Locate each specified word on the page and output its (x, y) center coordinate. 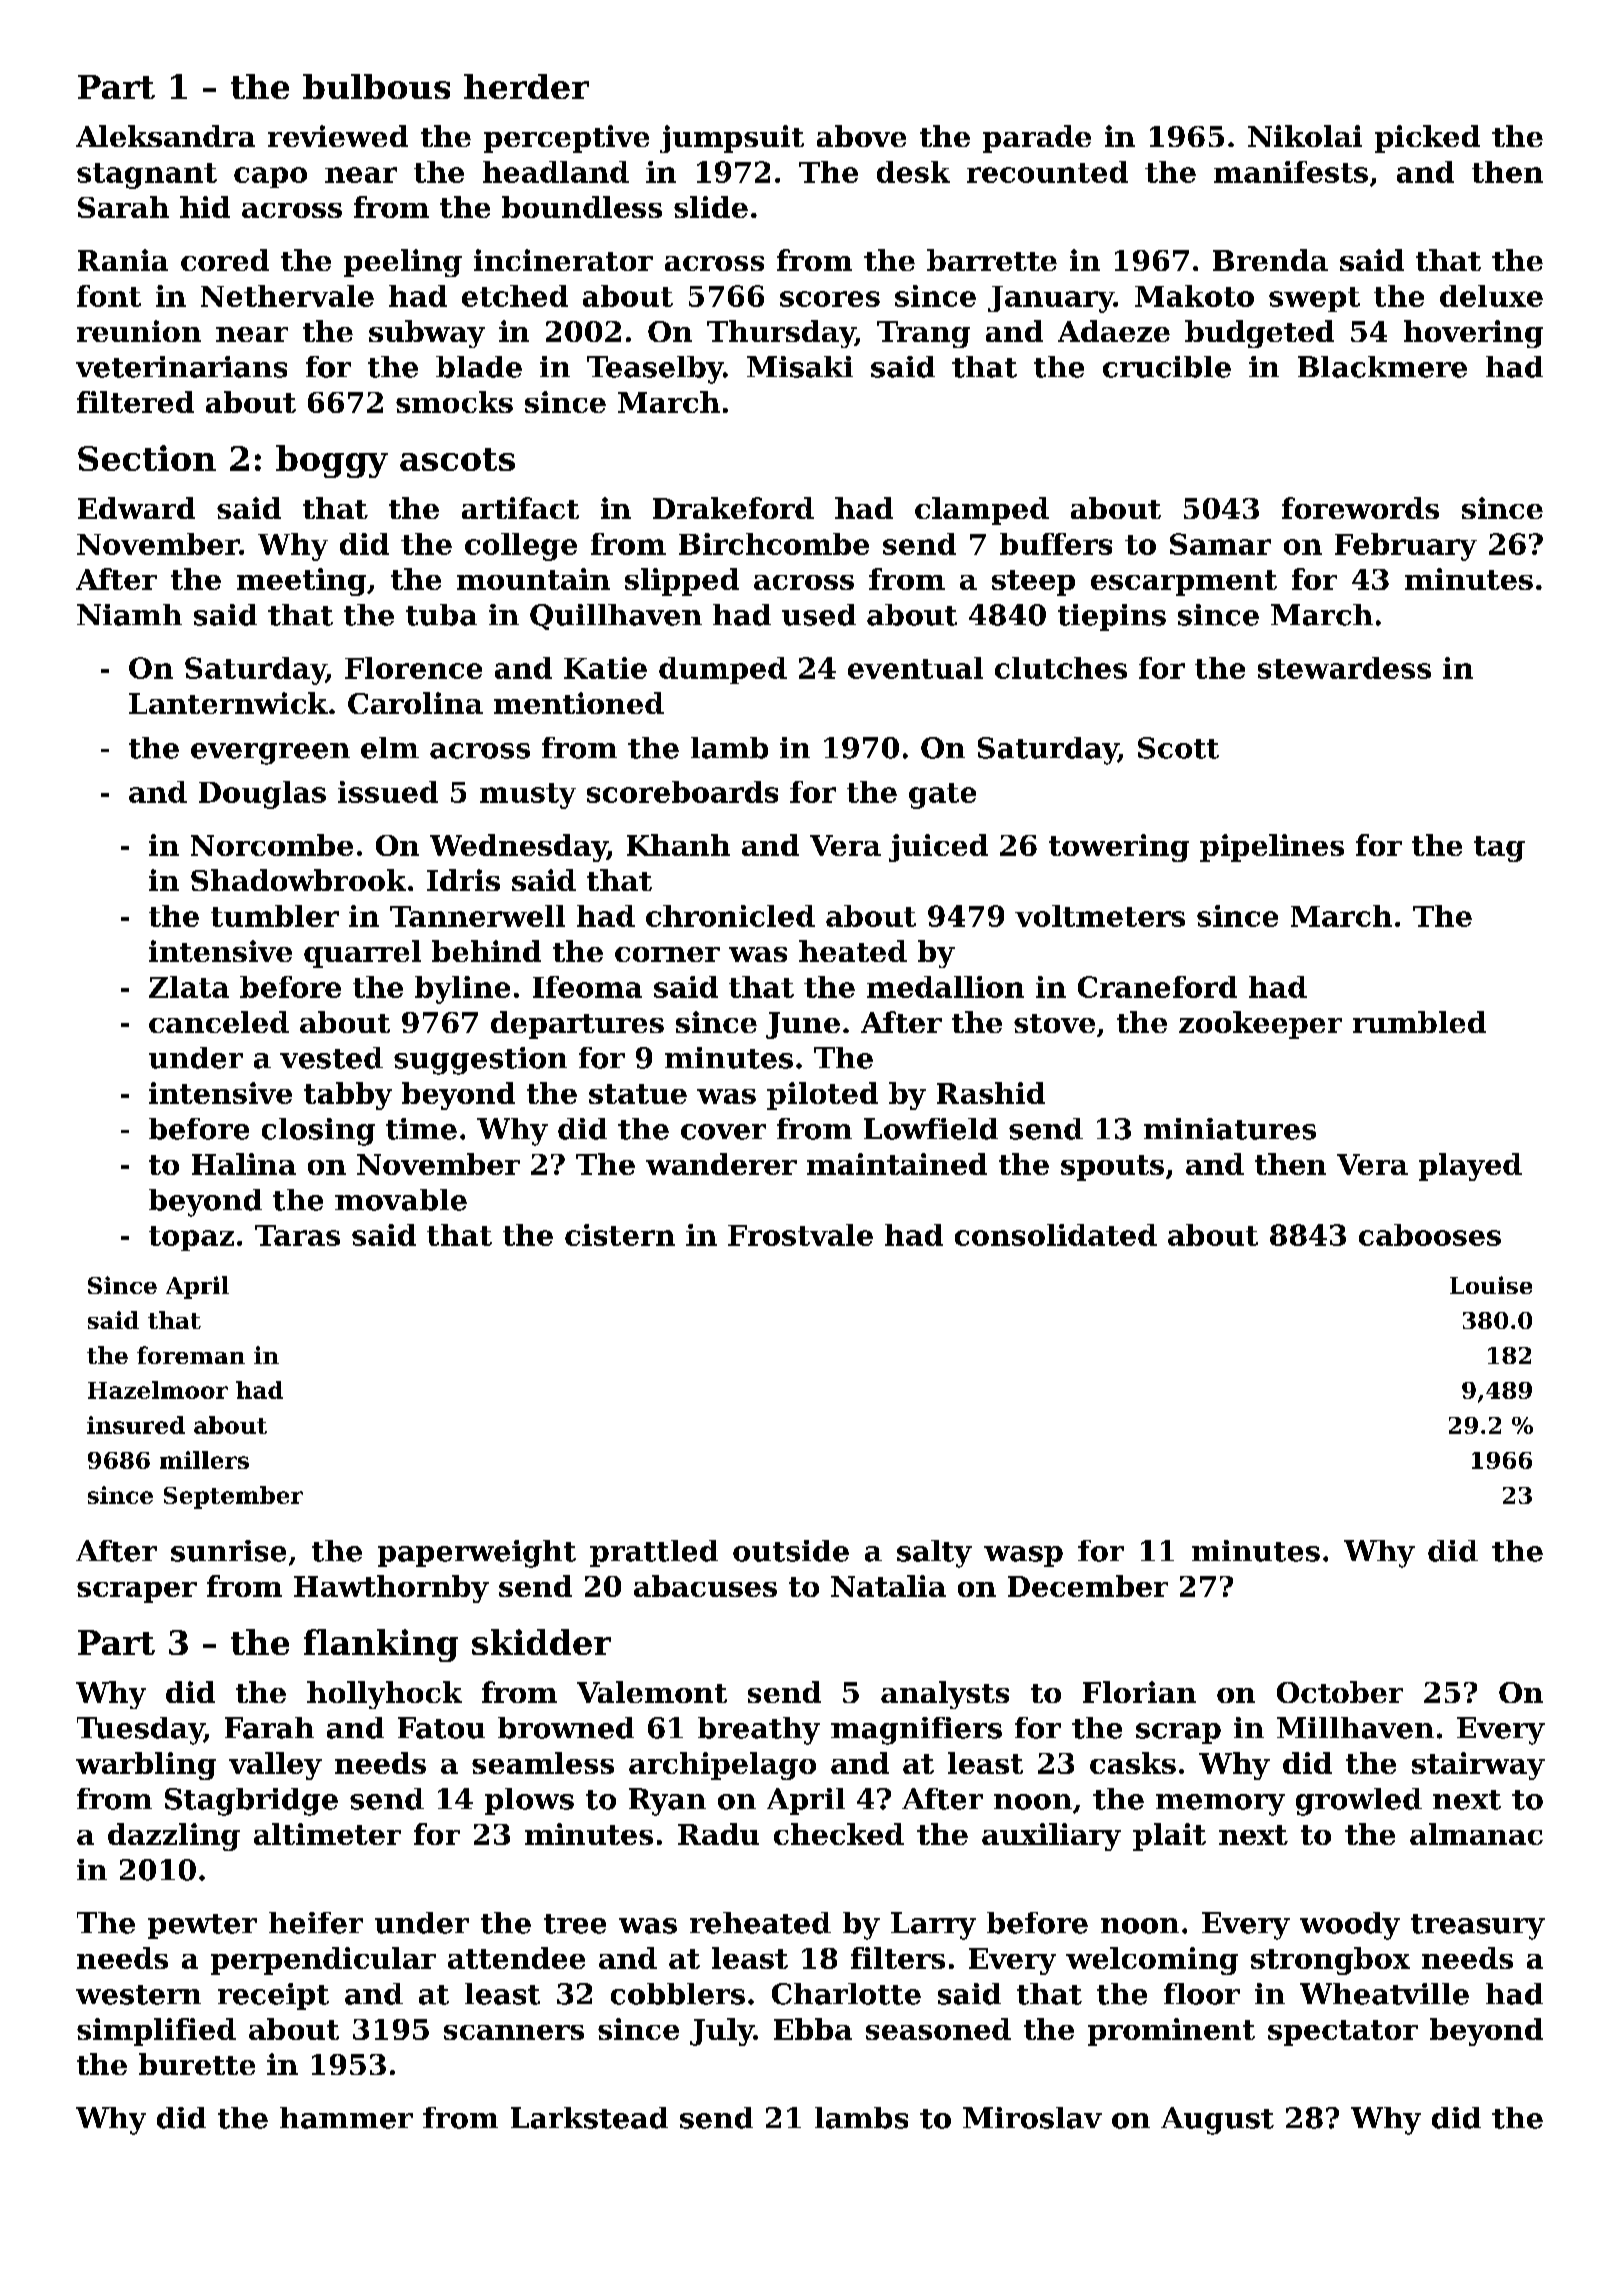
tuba (441, 615)
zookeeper (1260, 1025)
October (1340, 1692)
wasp (1023, 1556)
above (861, 136)
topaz (191, 1238)
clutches (1061, 668)
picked (1427, 139)
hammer (346, 2118)
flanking (381, 1645)
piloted (822, 1096)
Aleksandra (165, 136)
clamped (982, 511)
